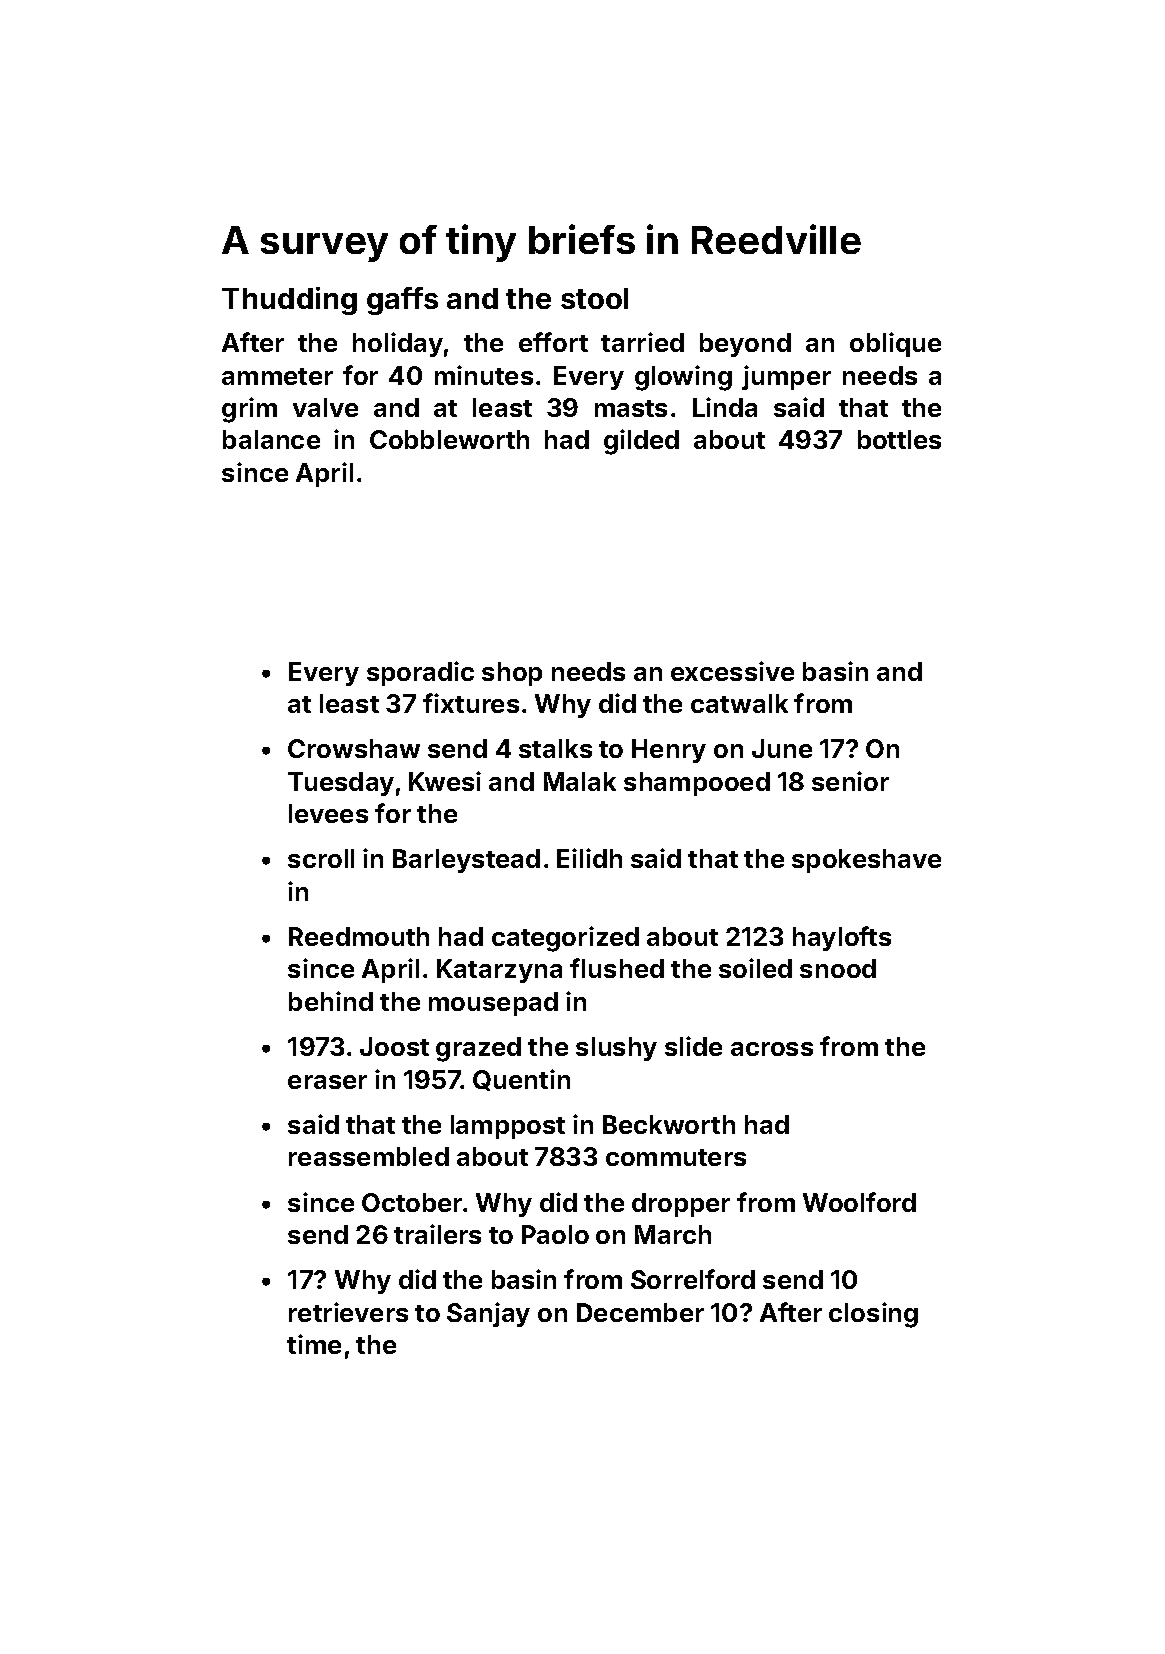 This screenshot has height=1654, width=1165. Describe the element at coordinates (873, 1315) in the screenshot. I see `closing` at that location.
